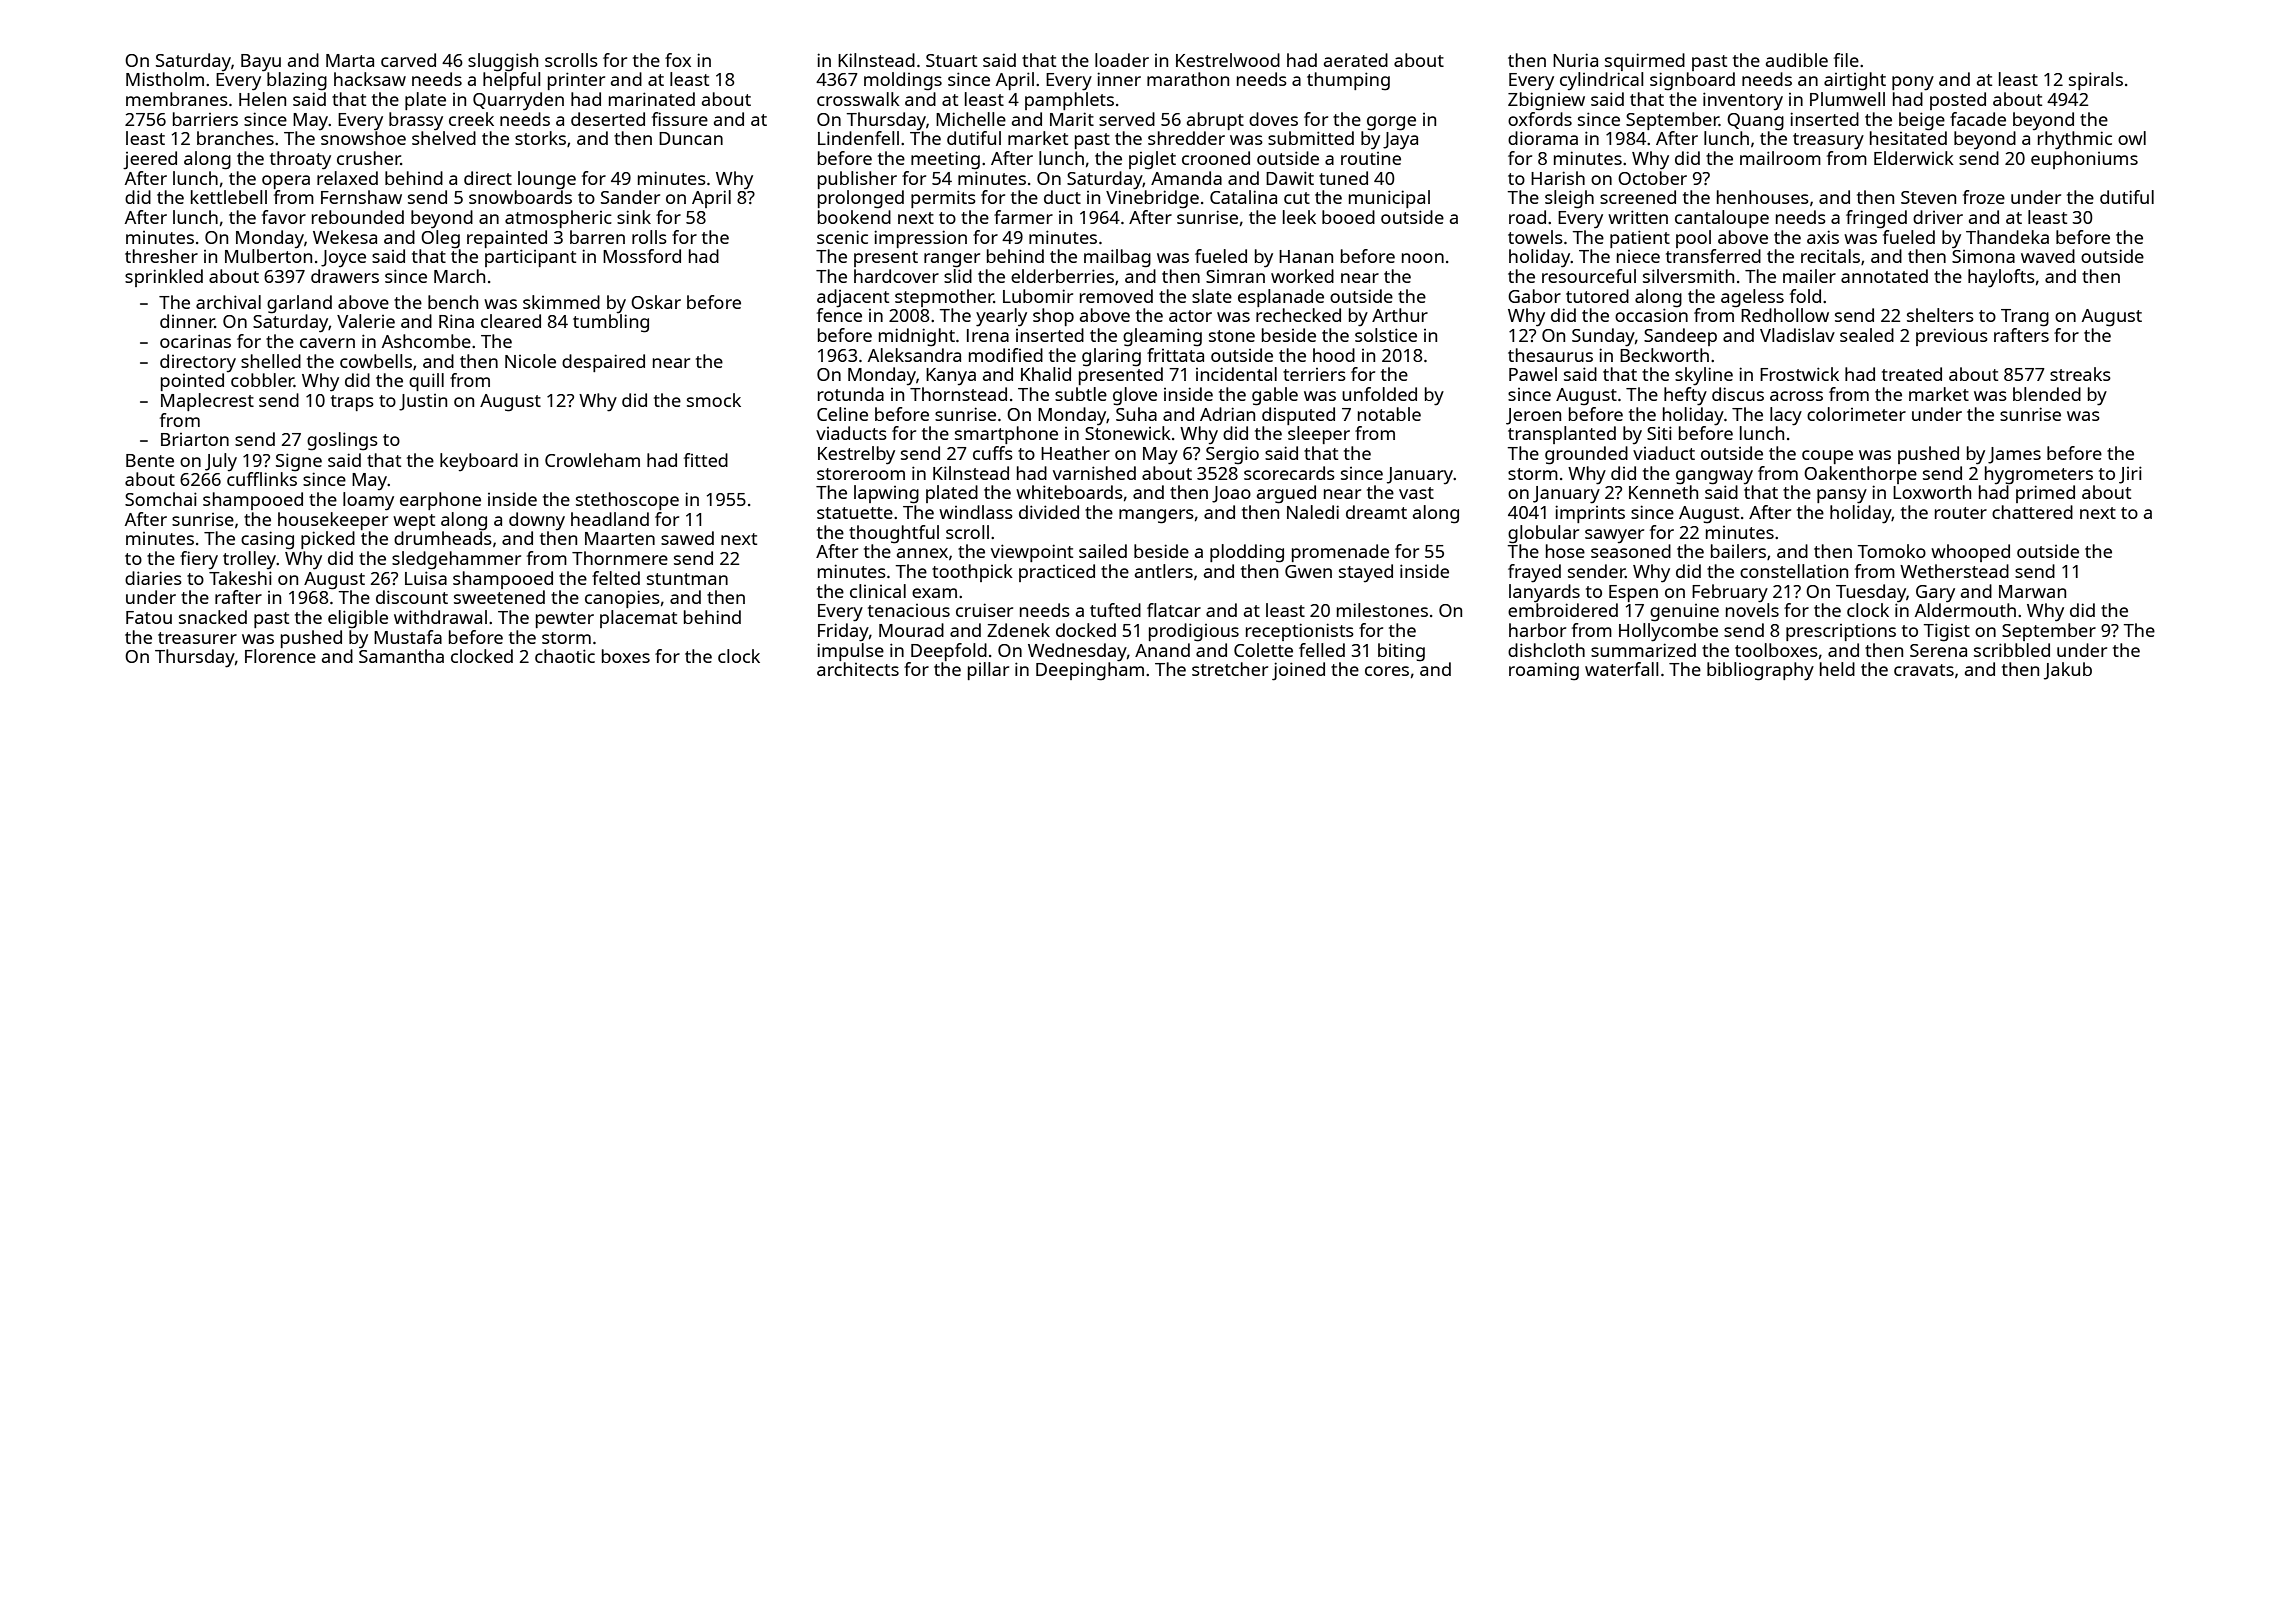  I want to click on loader, so click(1122, 60).
